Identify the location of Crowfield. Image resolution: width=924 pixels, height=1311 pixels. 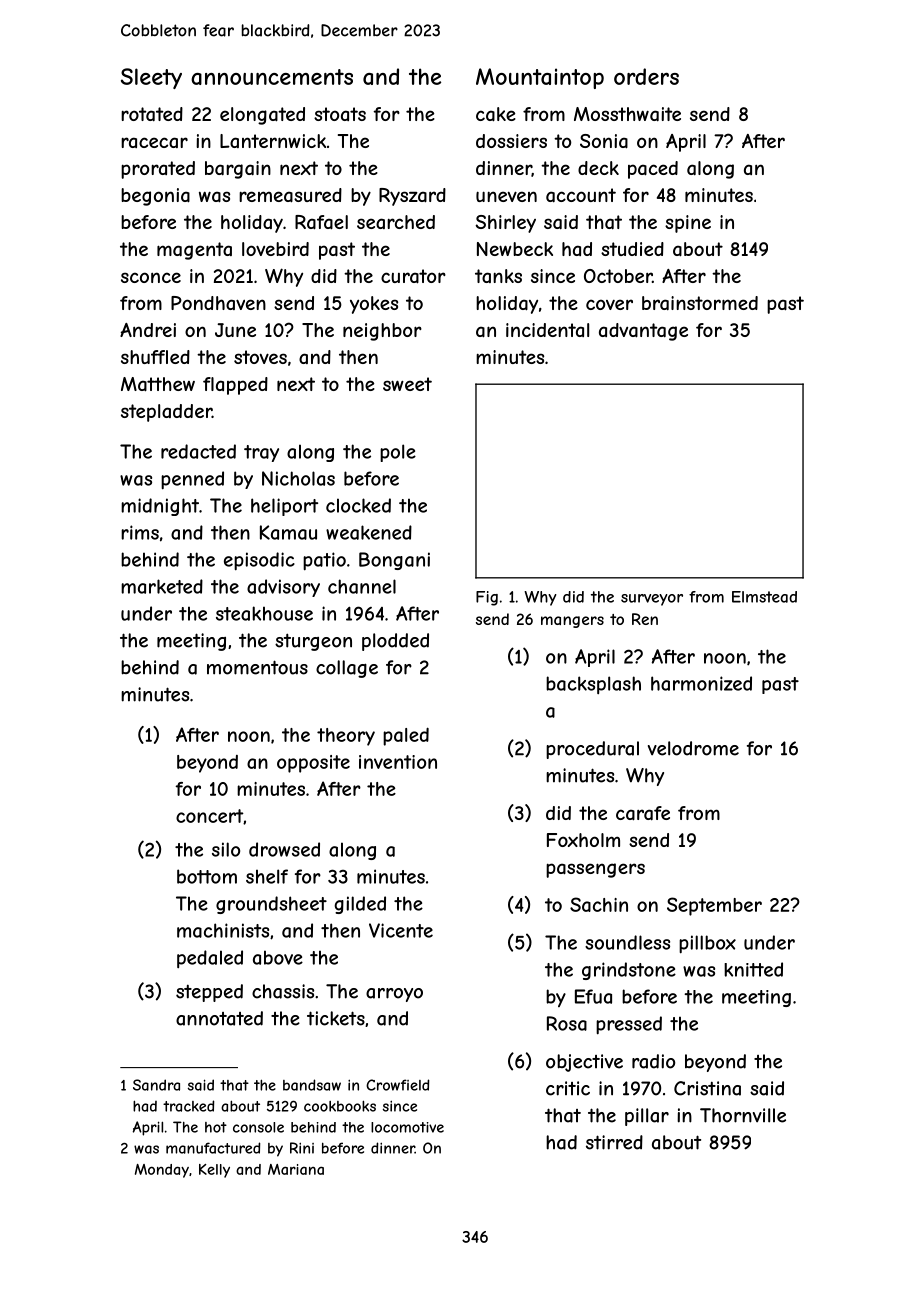
(397, 1085).
